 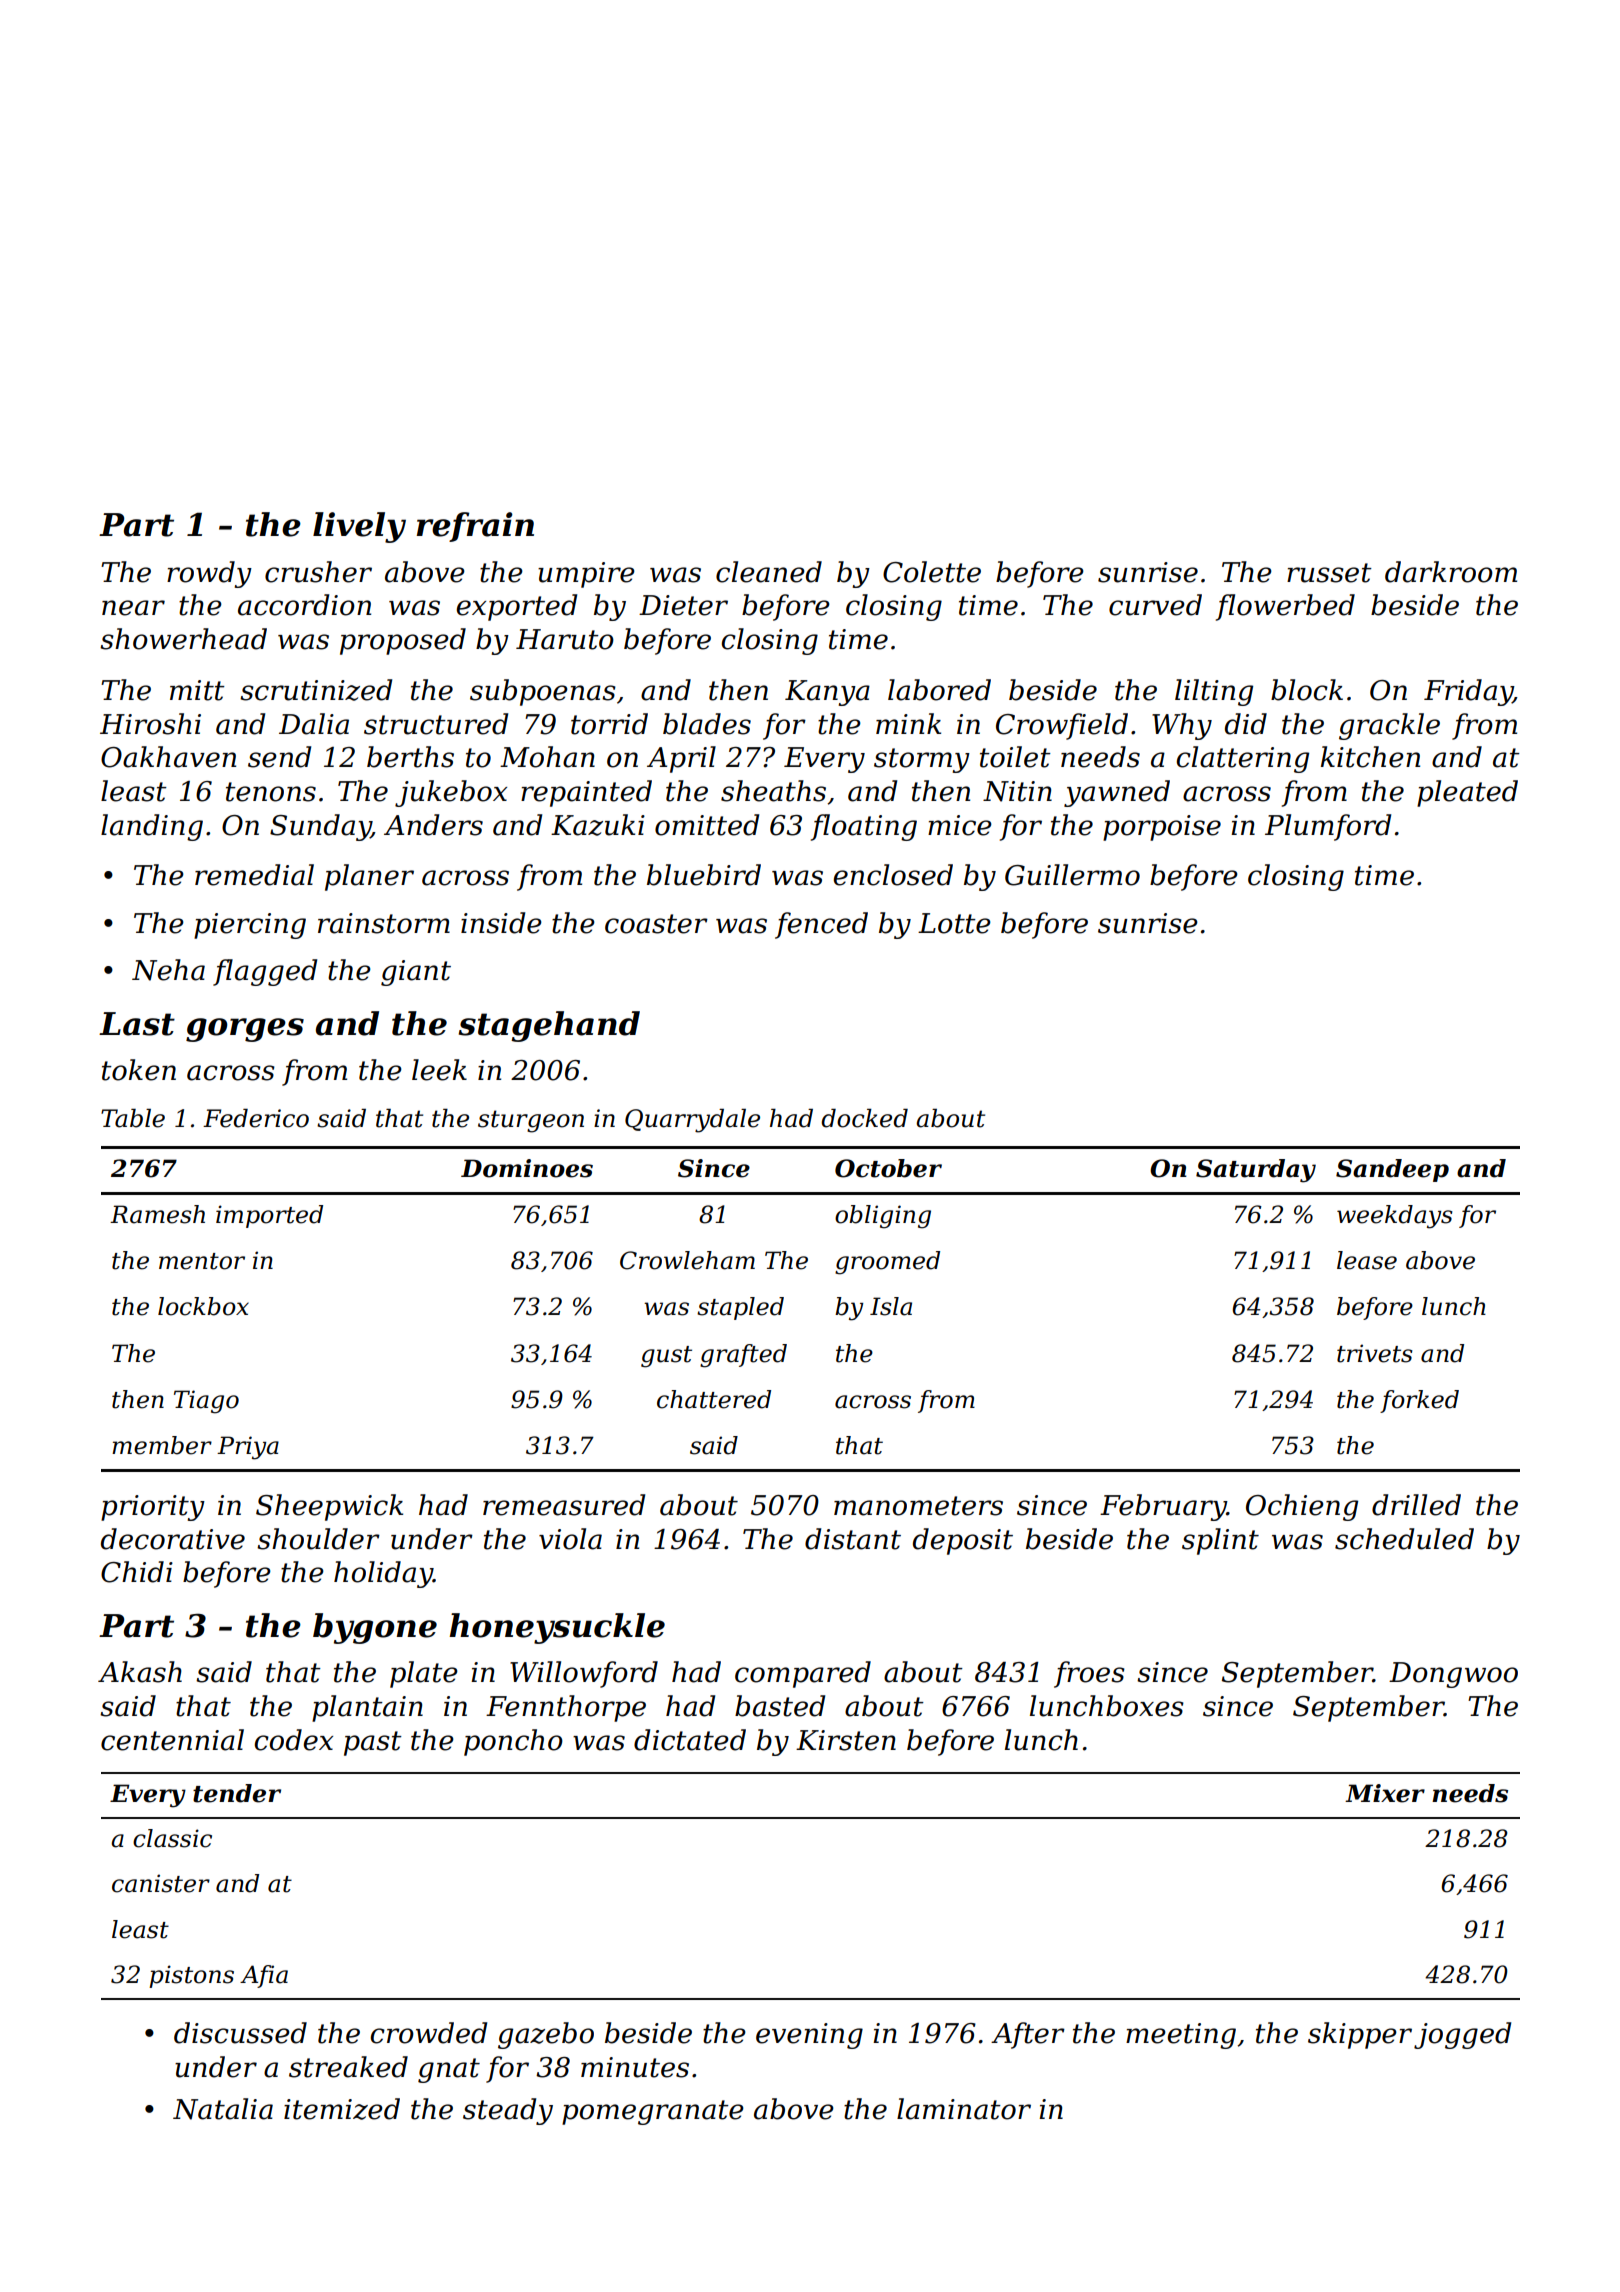 I want to click on compared, so click(x=803, y=1674).
